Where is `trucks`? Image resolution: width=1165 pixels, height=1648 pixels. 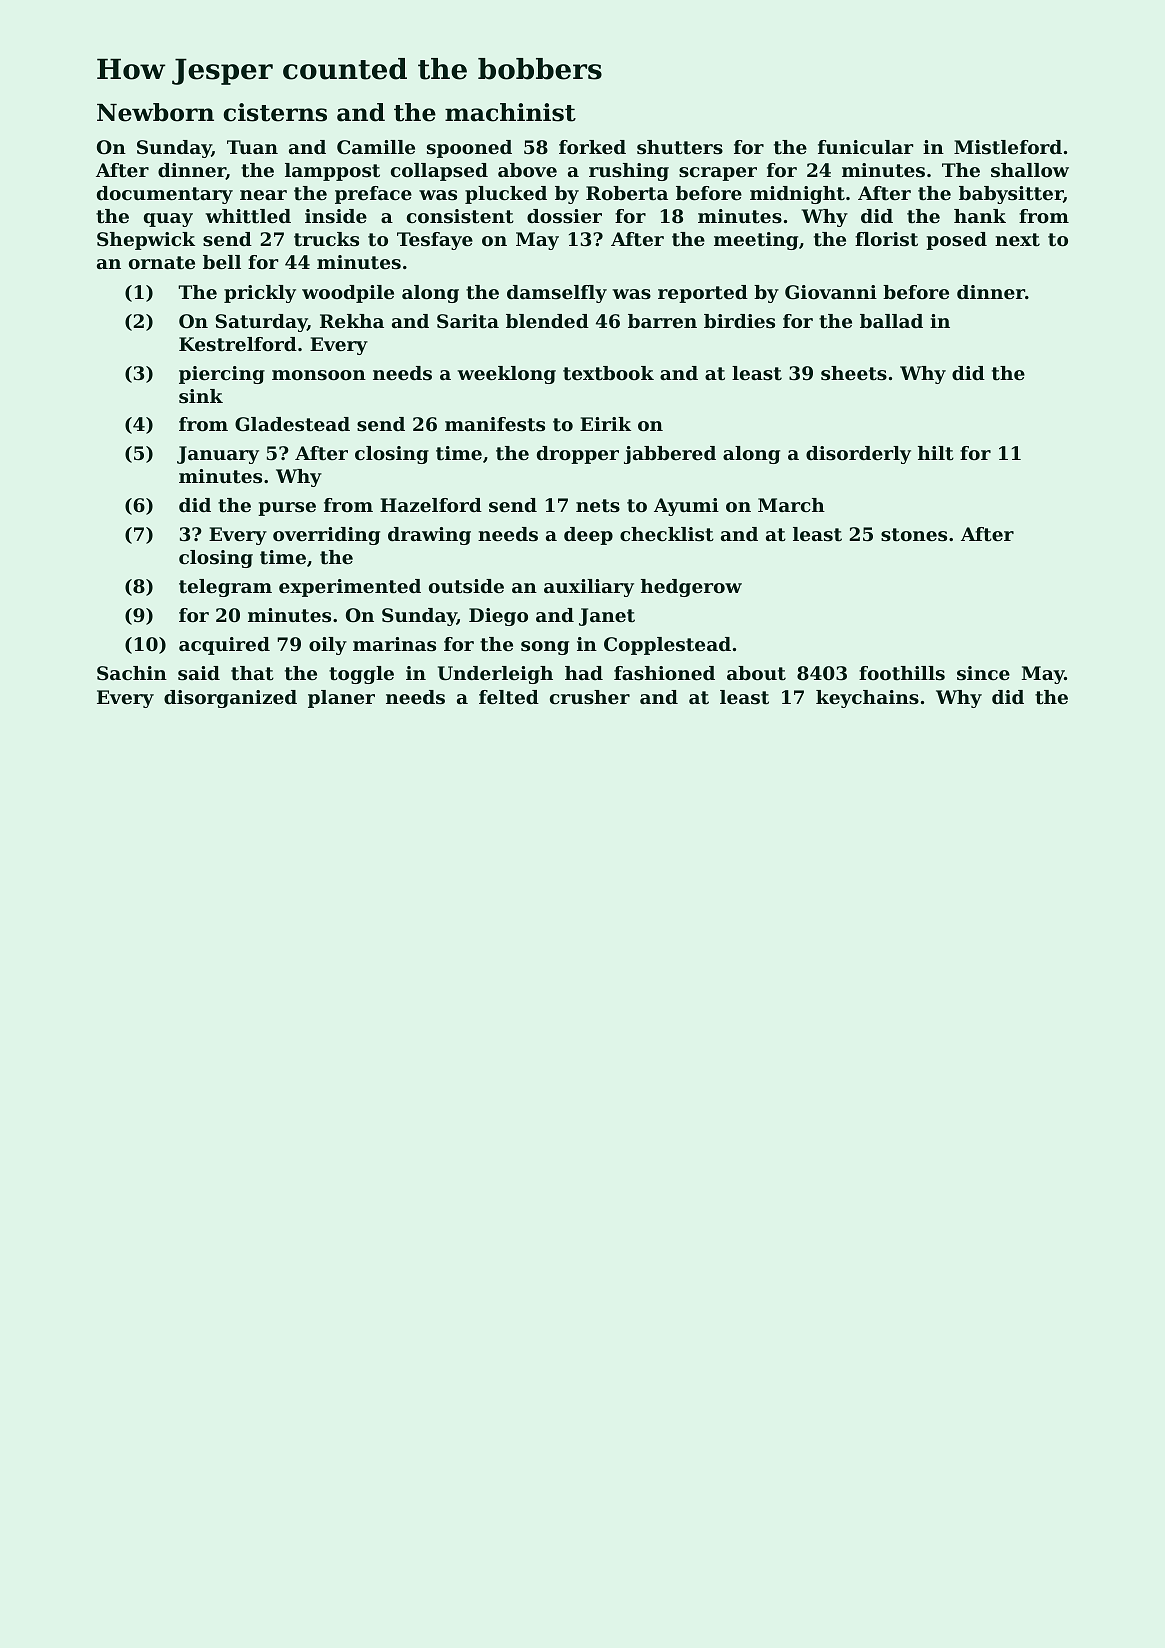 trucks is located at coordinates (326, 239).
